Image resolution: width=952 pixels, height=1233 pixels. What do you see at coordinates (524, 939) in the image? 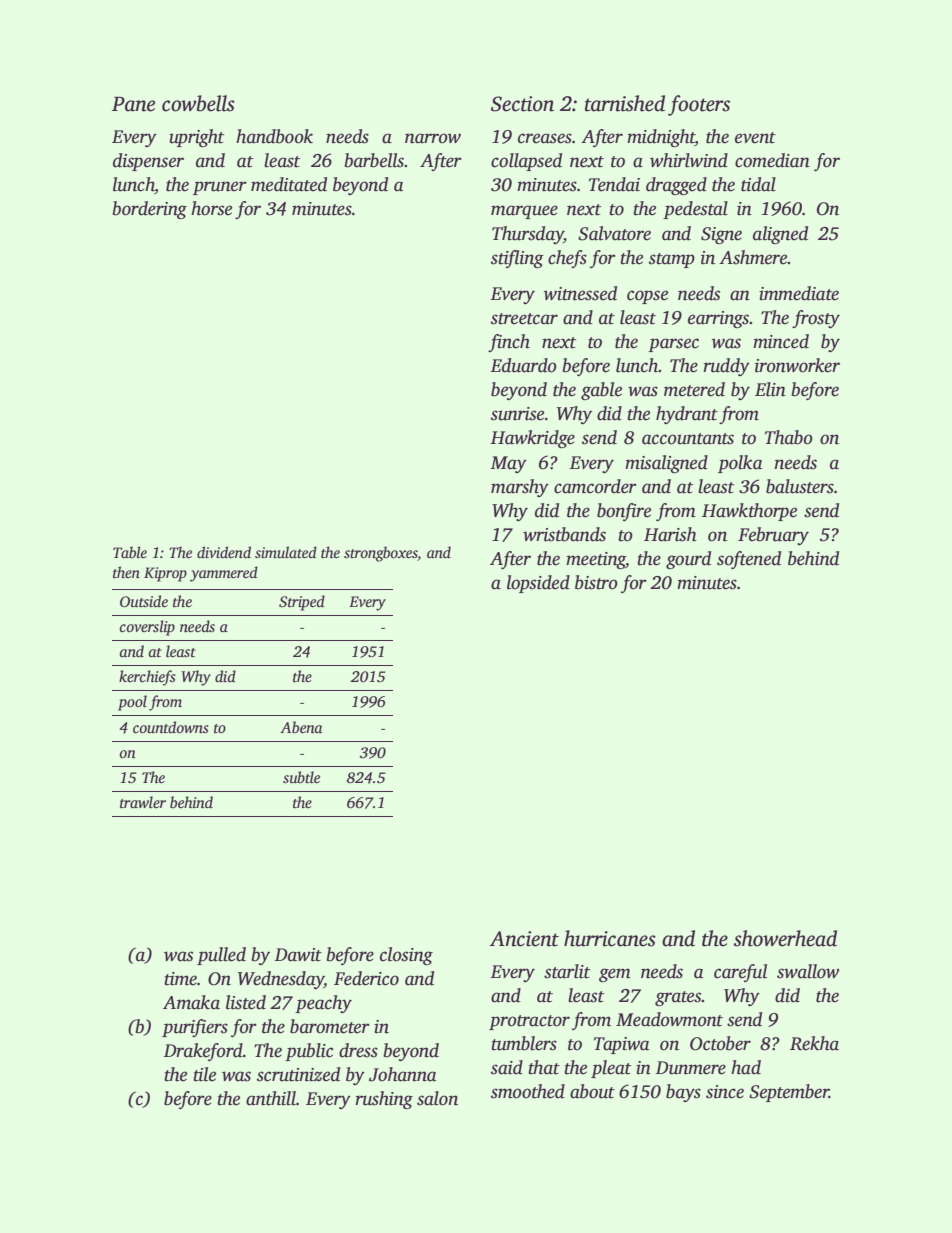
I see `Ancient` at bounding box center [524, 939].
